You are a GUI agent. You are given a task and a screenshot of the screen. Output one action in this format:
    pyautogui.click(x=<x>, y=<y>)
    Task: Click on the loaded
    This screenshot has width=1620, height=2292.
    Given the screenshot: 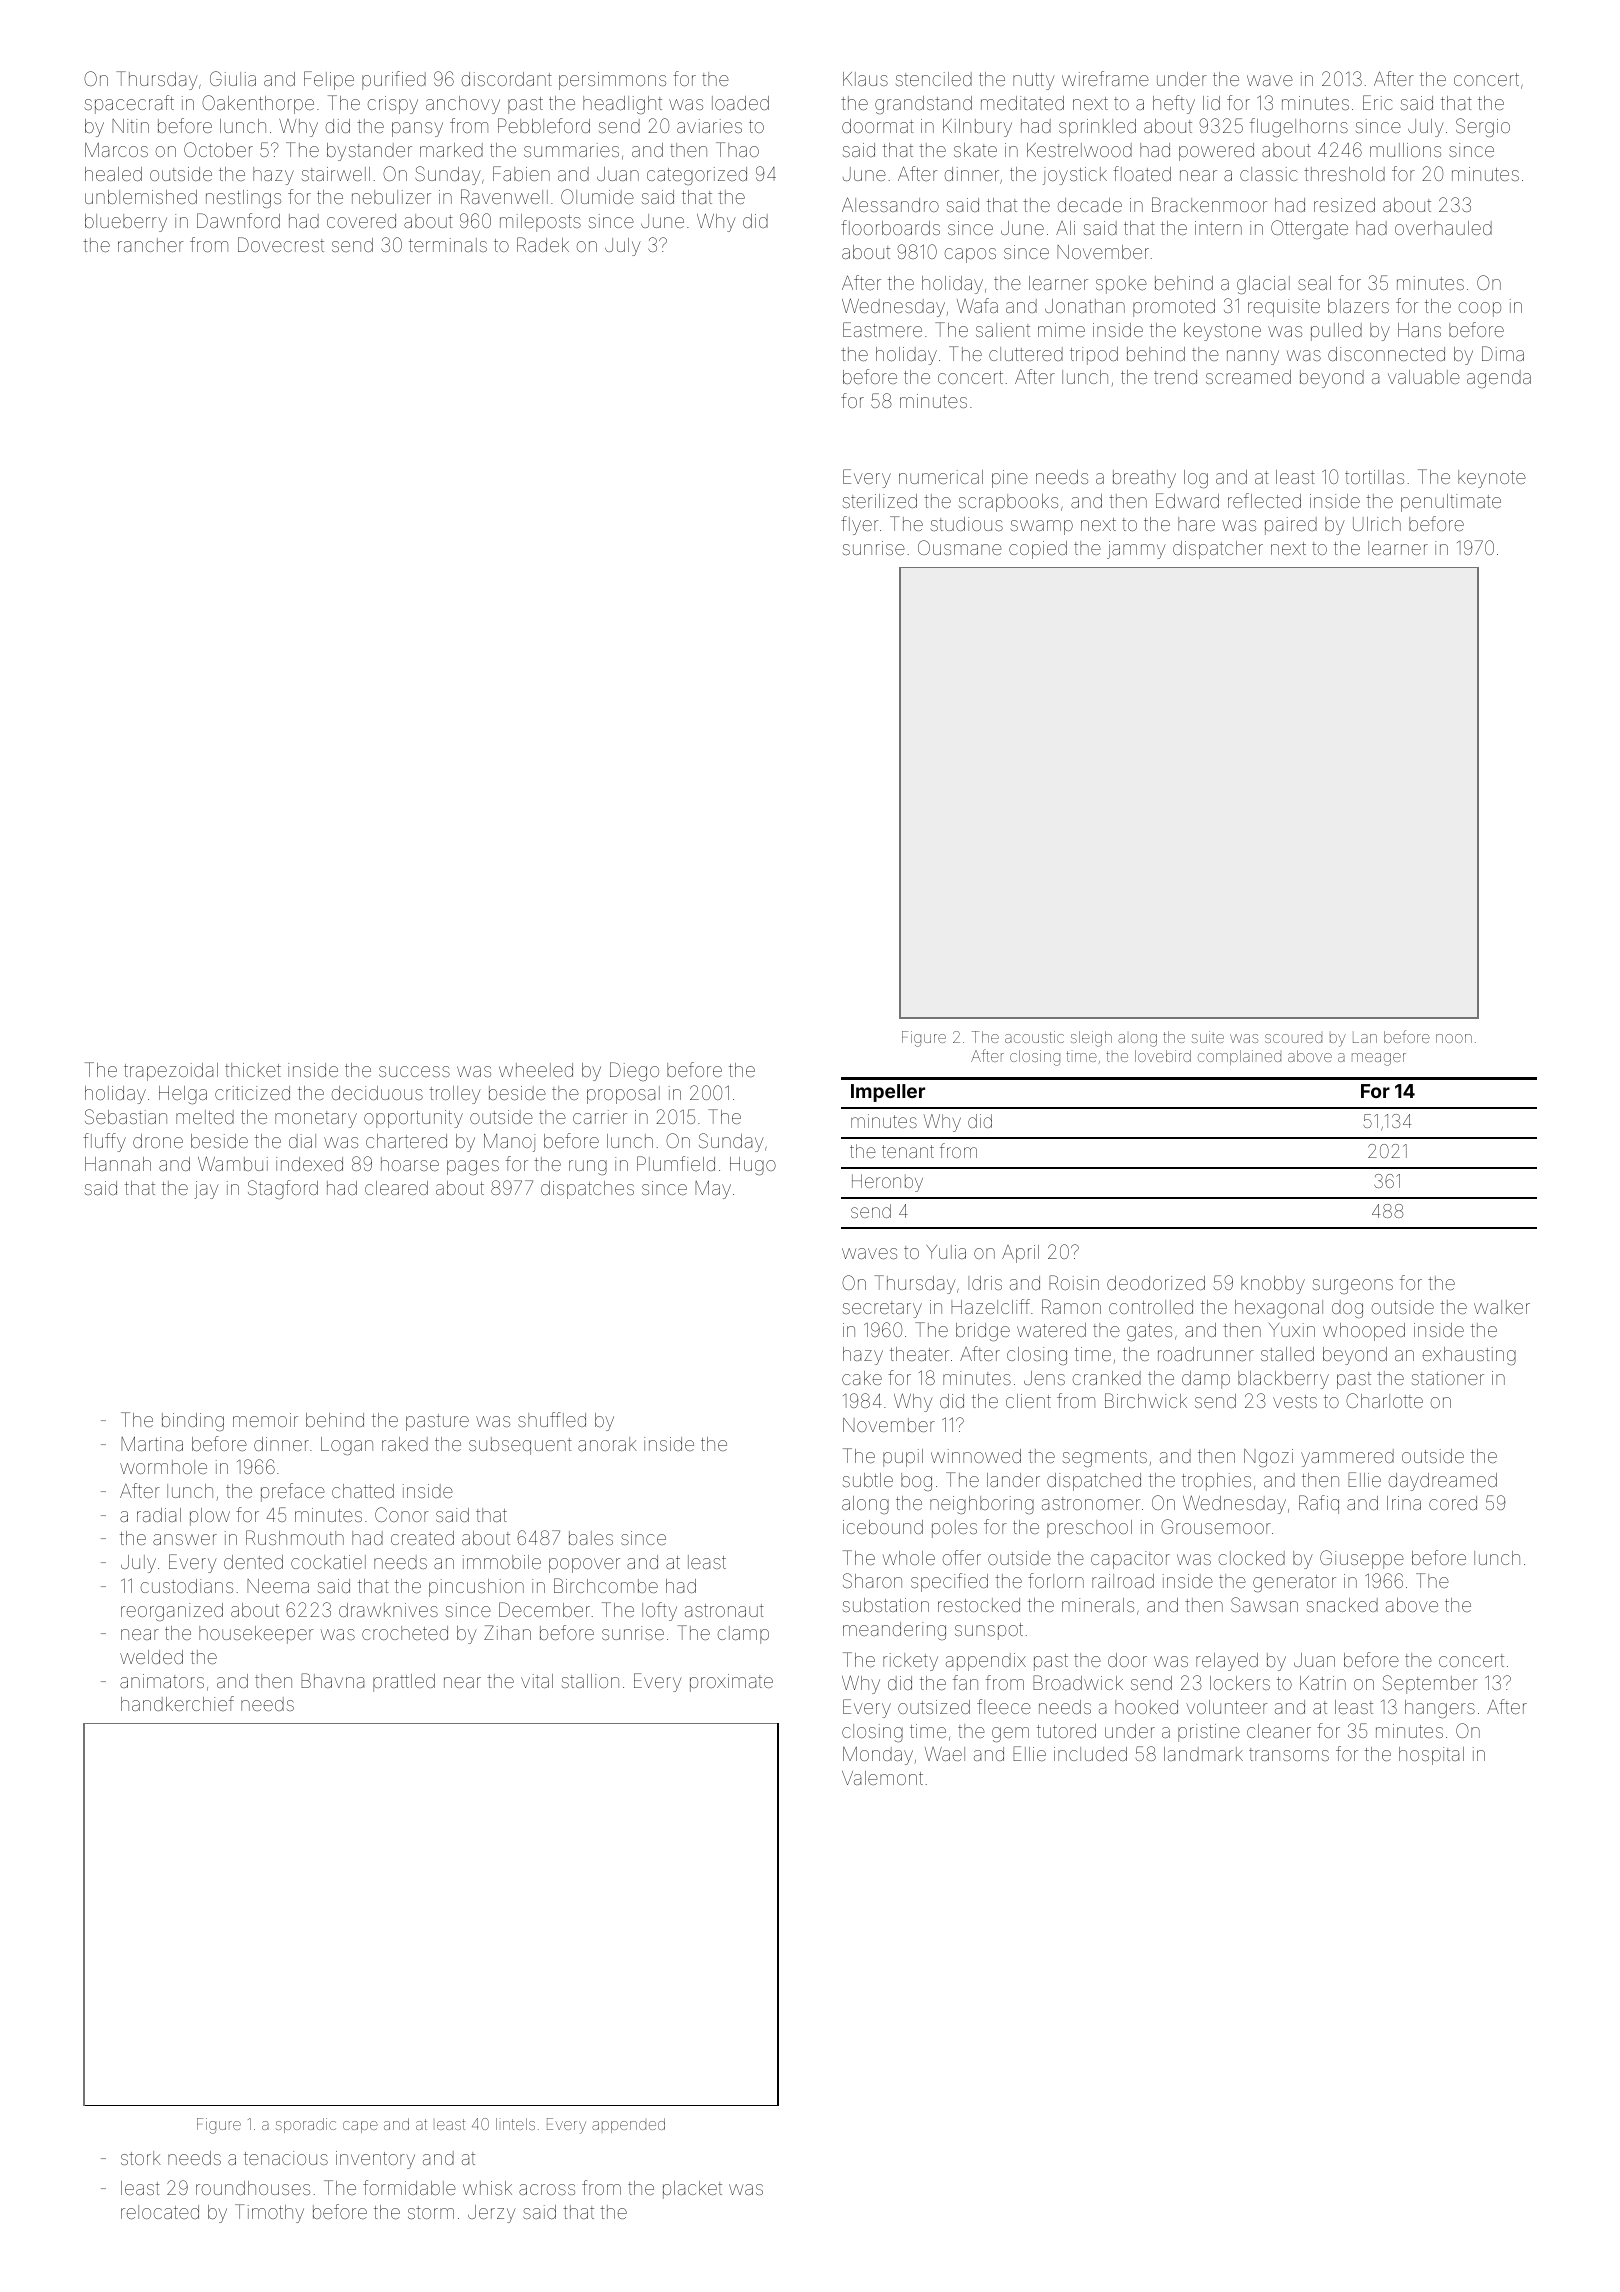 What is the action you would take?
    pyautogui.click(x=740, y=103)
